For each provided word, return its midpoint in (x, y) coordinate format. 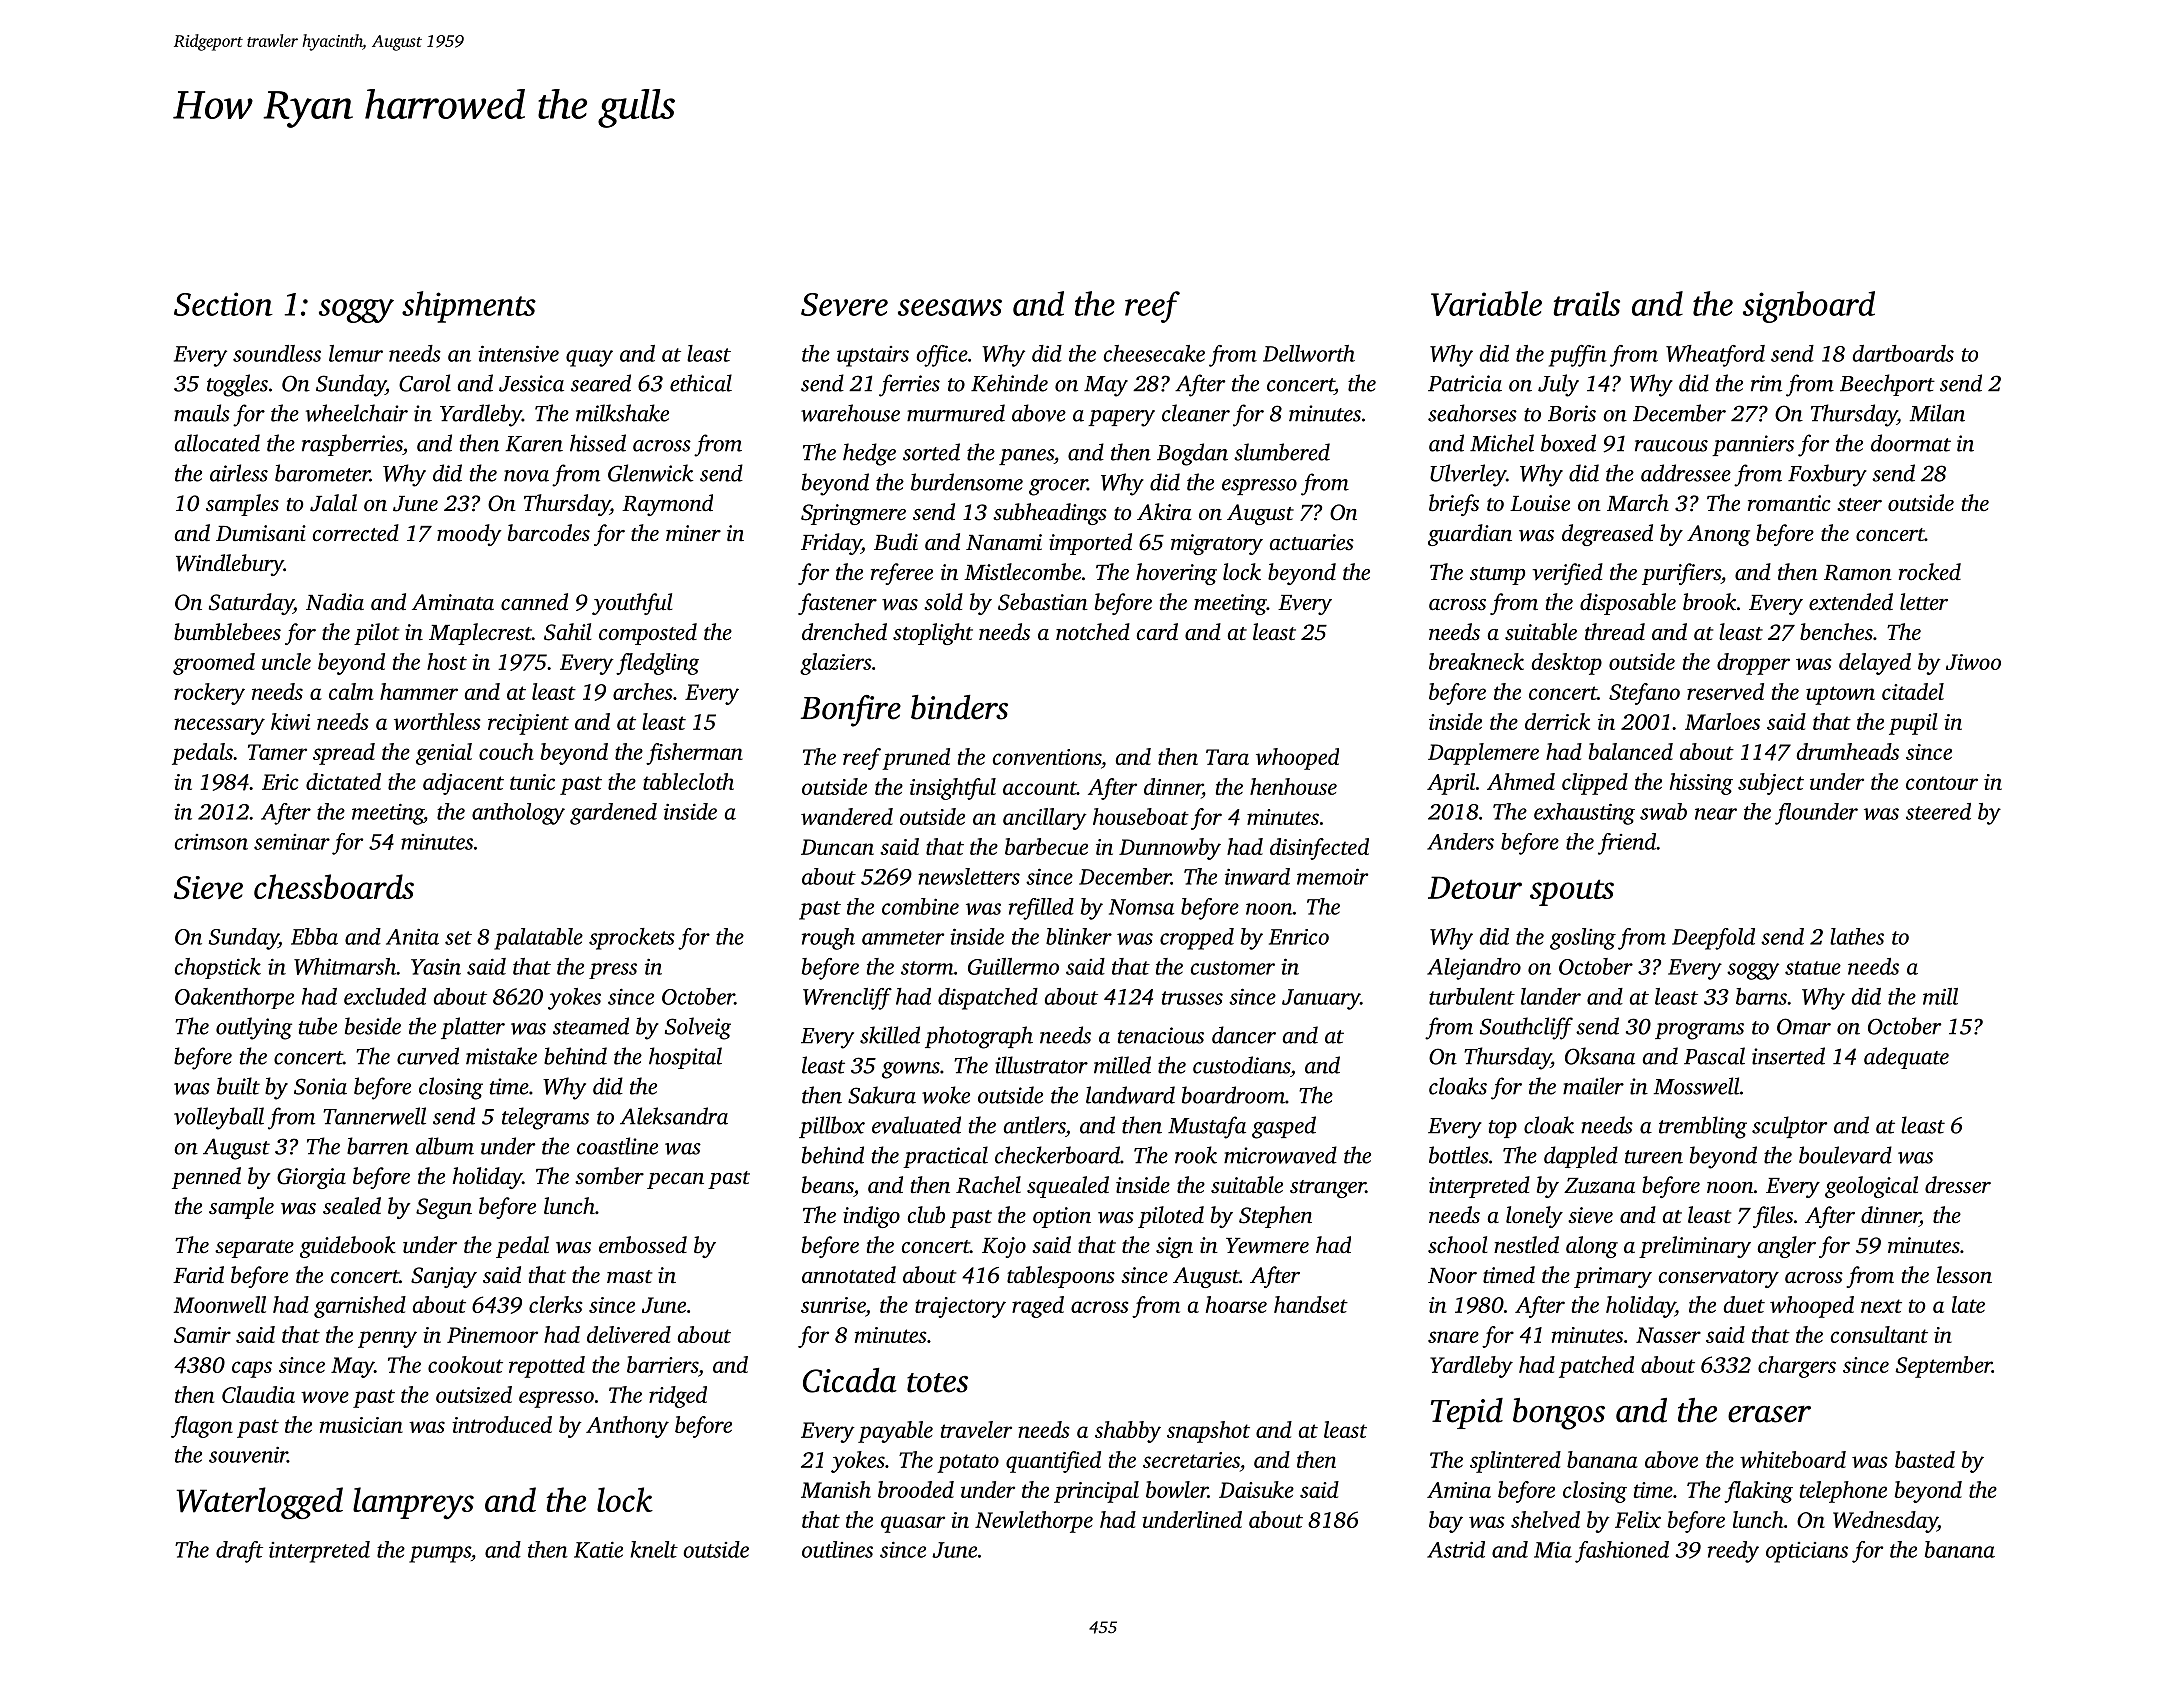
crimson (211, 842)
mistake (501, 1056)
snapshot (1208, 1432)
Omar (1804, 1026)
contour (1942, 783)
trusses (1192, 998)
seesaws (950, 307)
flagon (202, 1427)
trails (1586, 303)
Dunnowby (1170, 849)
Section (223, 304)
